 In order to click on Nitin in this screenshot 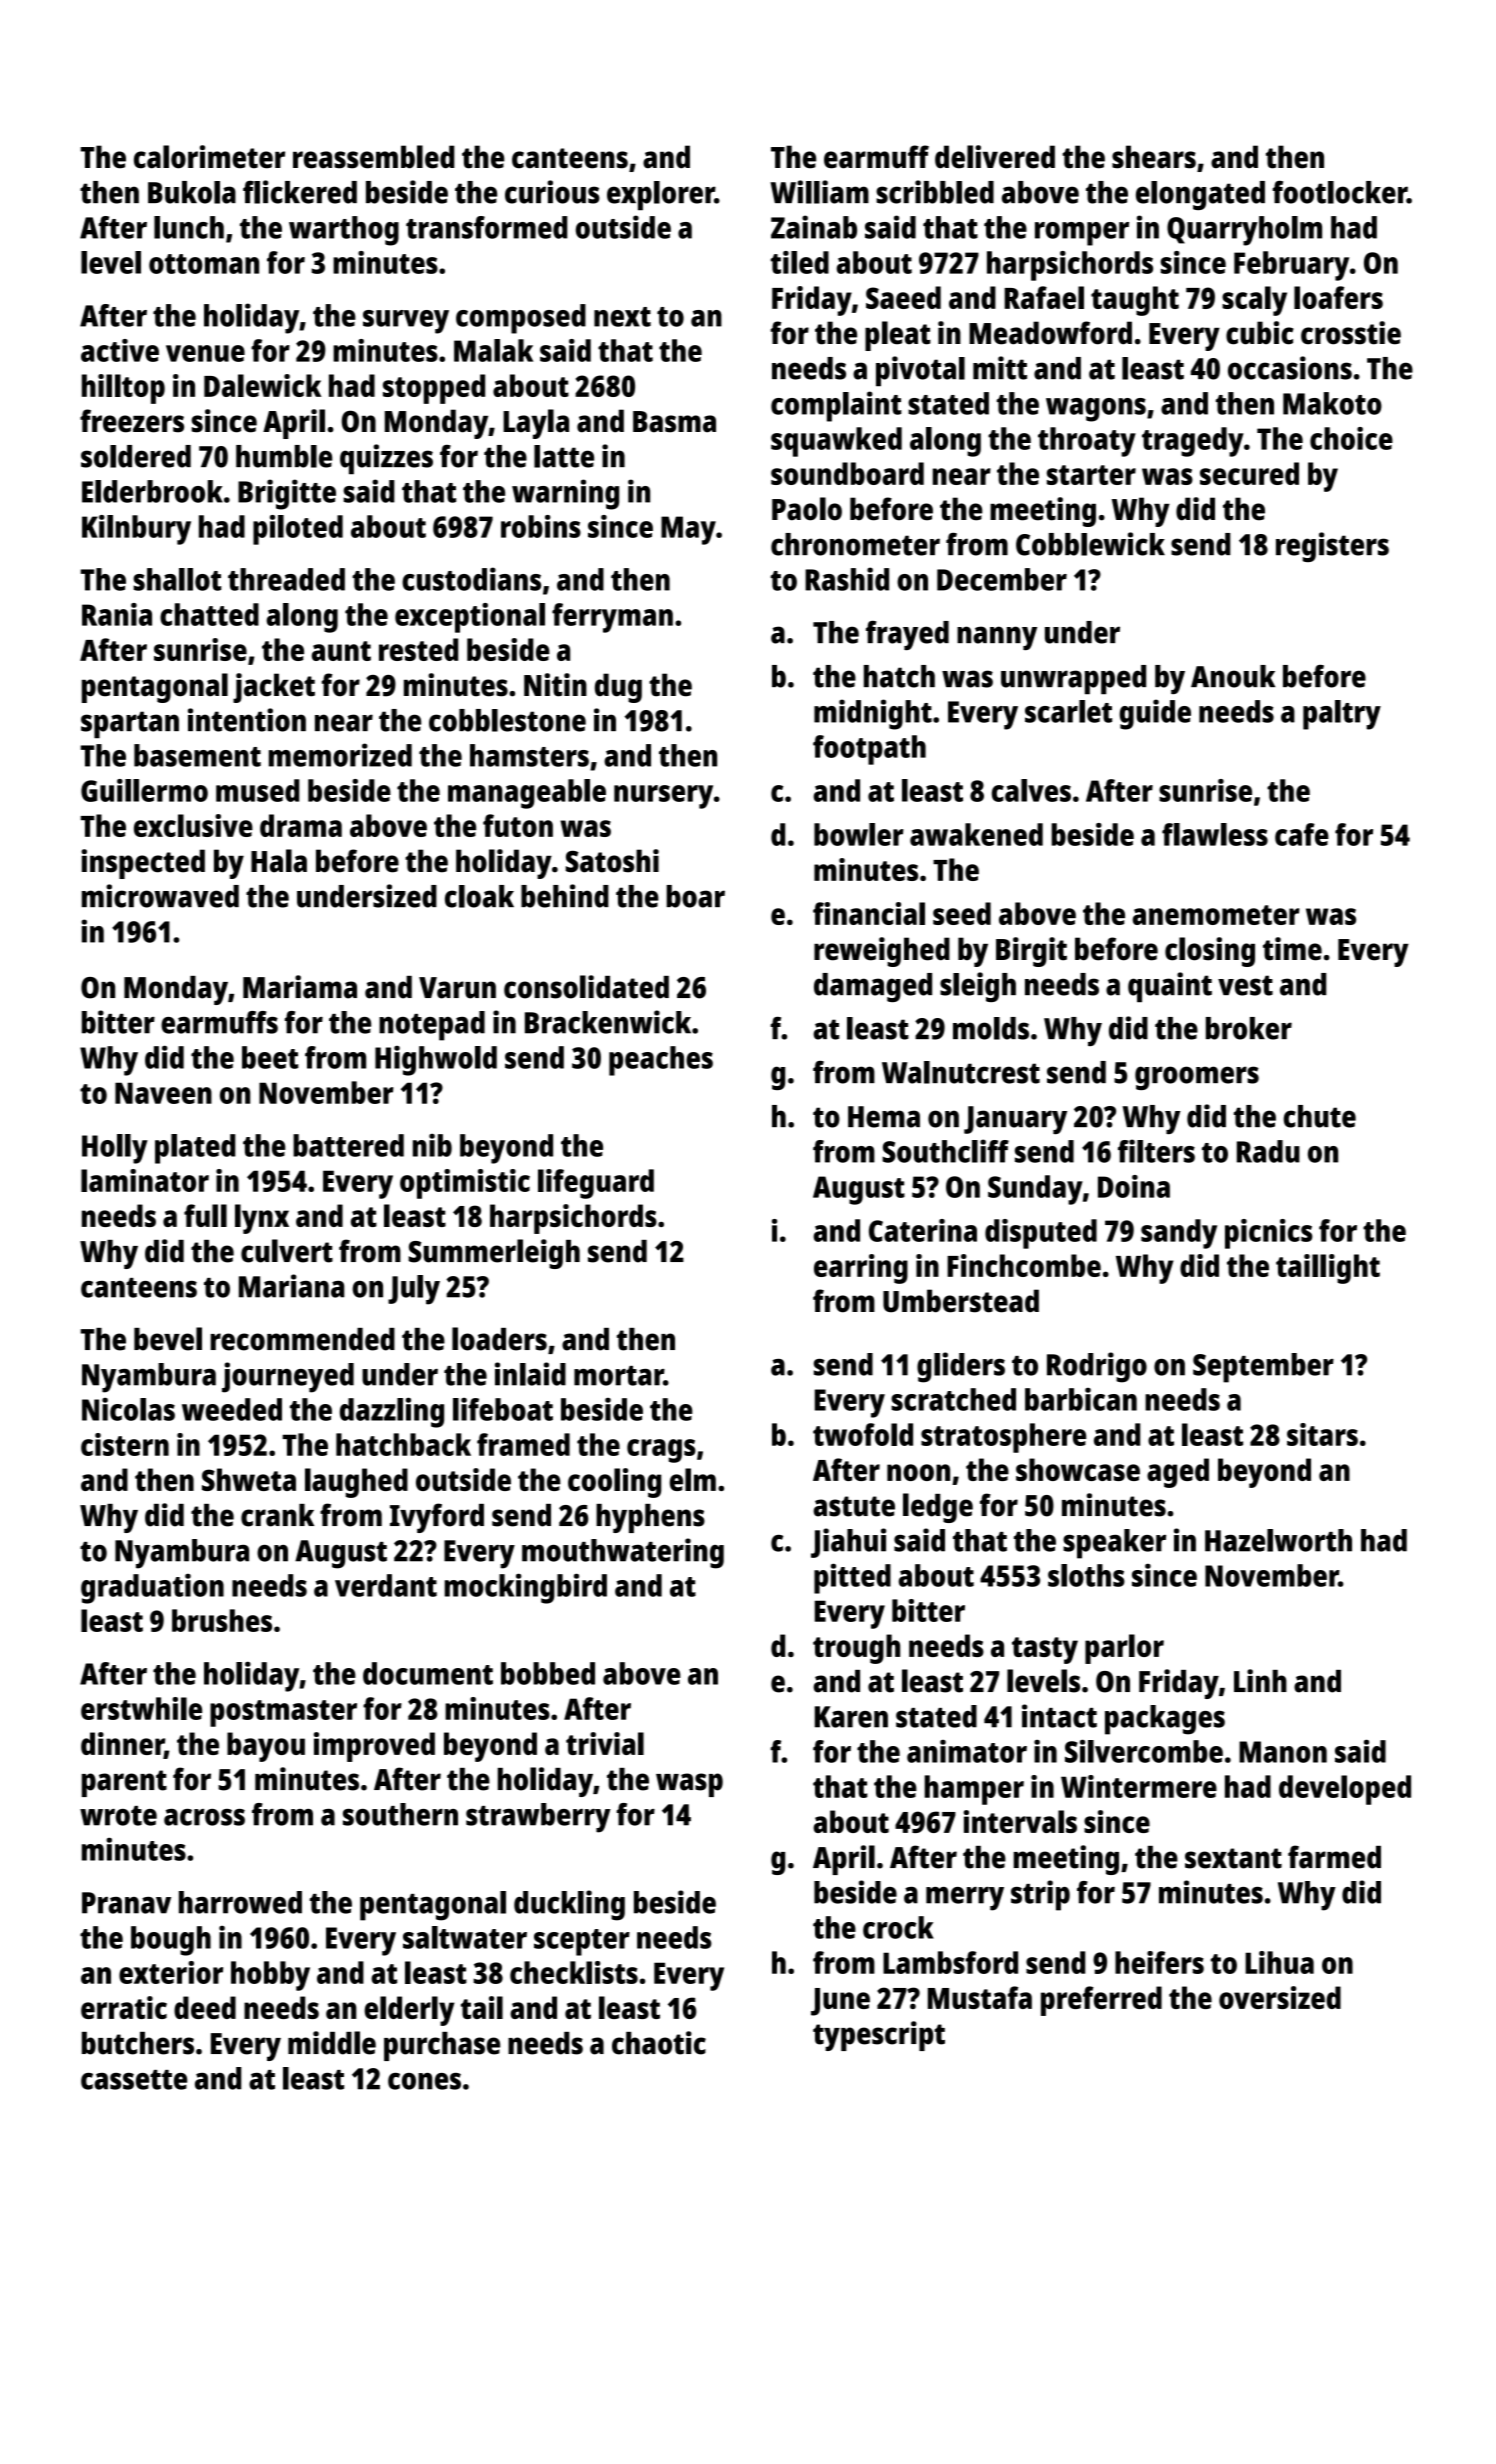, I will do `click(555, 685)`.
